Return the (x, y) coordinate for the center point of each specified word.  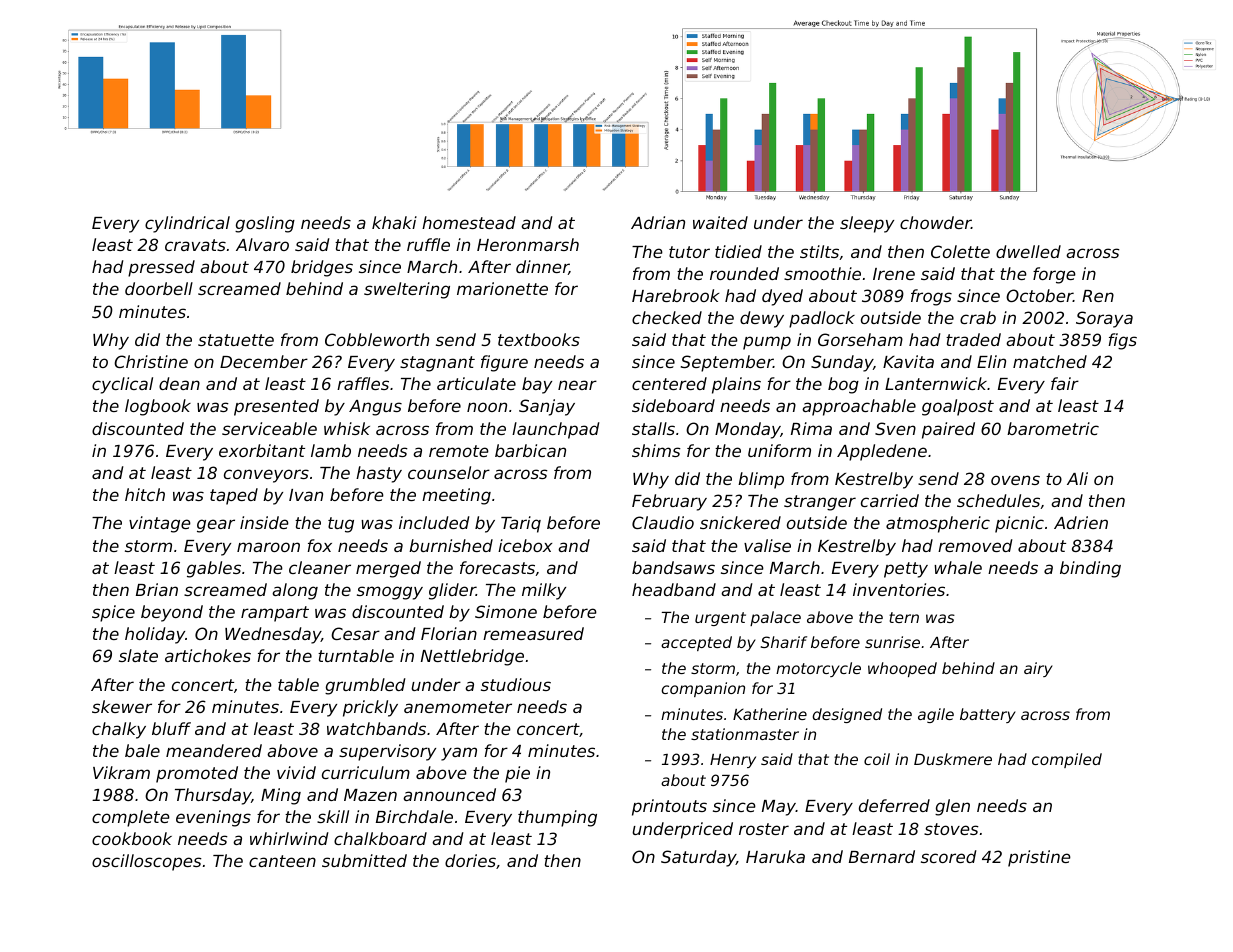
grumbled (365, 686)
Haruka (775, 856)
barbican (530, 450)
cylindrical (187, 224)
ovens (1015, 480)
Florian (449, 633)
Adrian (658, 222)
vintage (160, 524)
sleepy (867, 224)
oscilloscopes (147, 862)
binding (1090, 569)
